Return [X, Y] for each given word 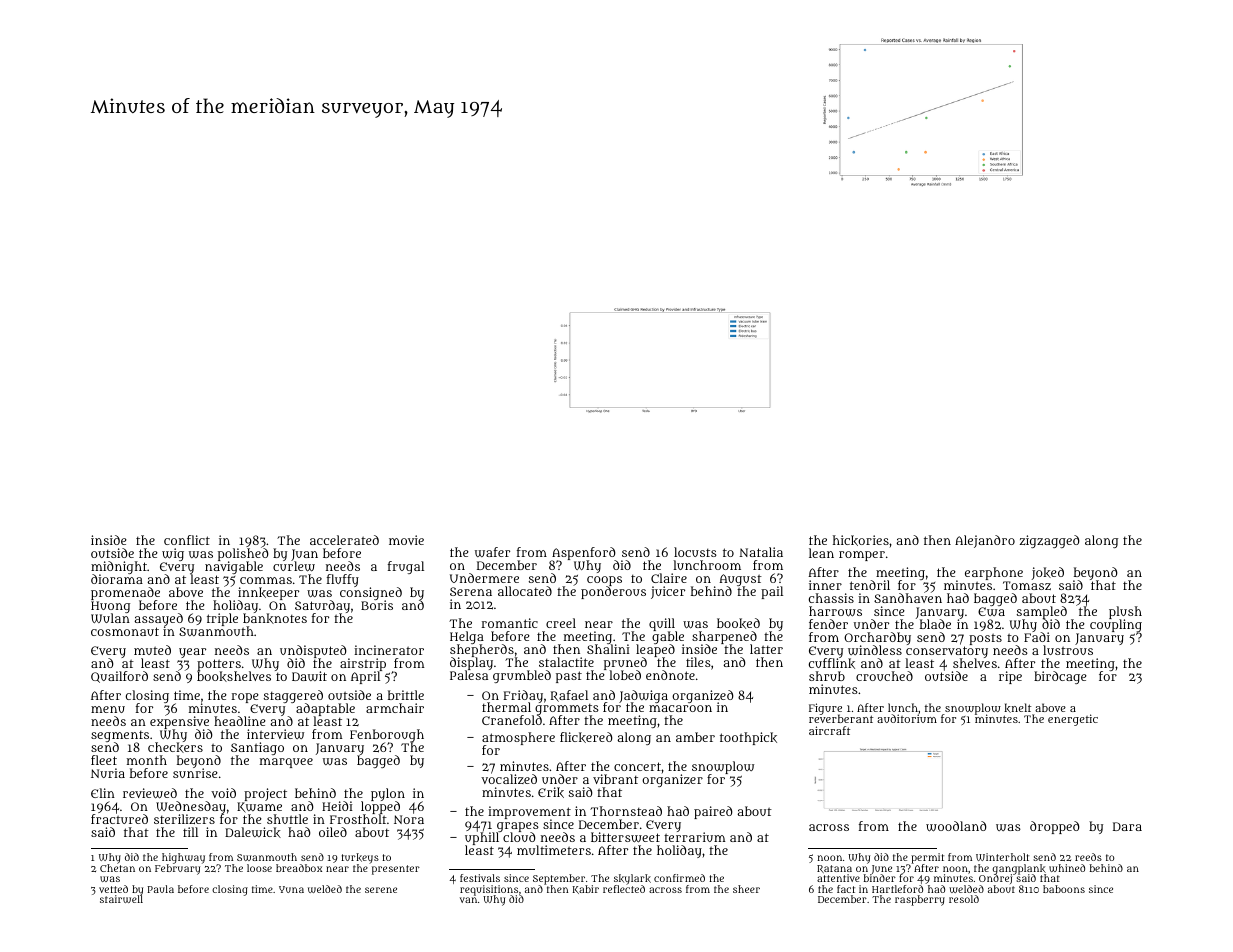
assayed [158, 619]
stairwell [121, 899]
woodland [956, 826]
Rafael [569, 696]
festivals [480, 878]
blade [935, 624]
